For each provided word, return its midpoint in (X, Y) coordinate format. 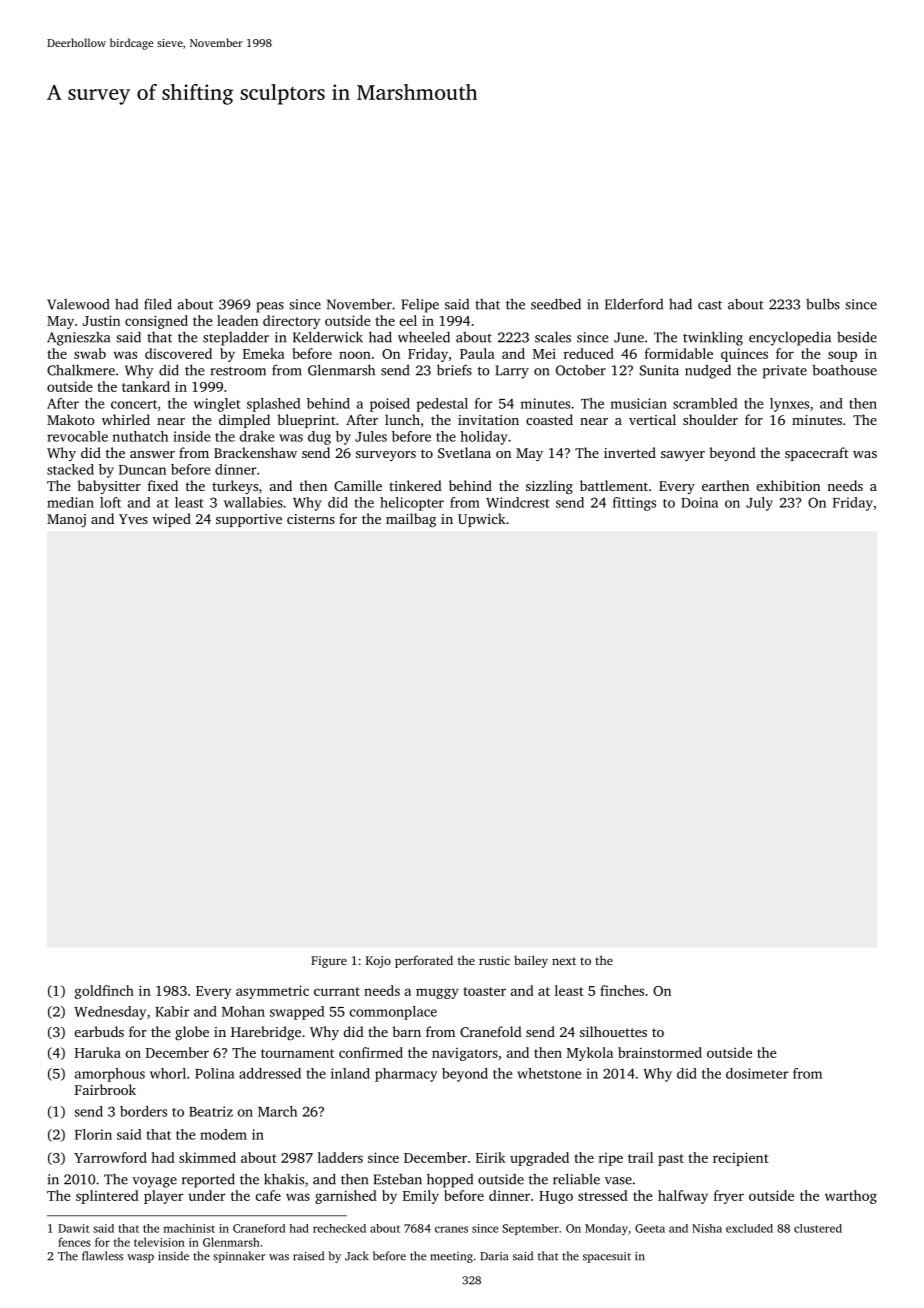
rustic (494, 960)
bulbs (823, 304)
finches (622, 990)
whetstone (549, 1073)
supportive (249, 520)
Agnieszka (78, 339)
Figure (329, 962)
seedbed (556, 304)
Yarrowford (110, 1157)
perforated (424, 961)
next (564, 961)
